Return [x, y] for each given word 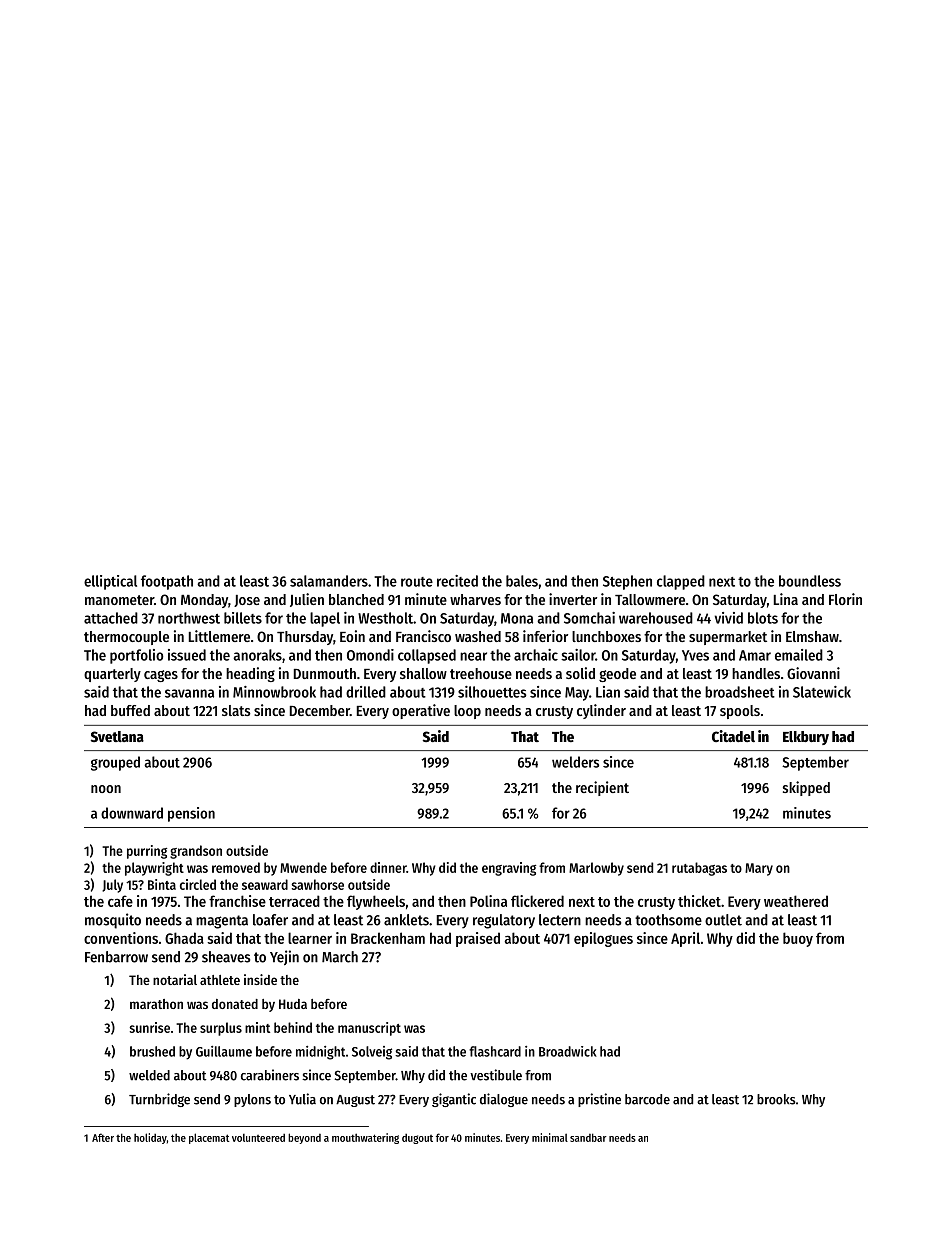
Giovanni [813, 673]
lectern [560, 920]
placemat [209, 1138]
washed [478, 636]
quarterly [112, 675]
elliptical [110, 582]
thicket [699, 901]
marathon [156, 1004]
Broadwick [568, 1051]
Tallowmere [650, 599]
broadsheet [740, 692]
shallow [423, 673]
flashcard [495, 1051]
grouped [115, 763]
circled [198, 884]
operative [421, 711]
